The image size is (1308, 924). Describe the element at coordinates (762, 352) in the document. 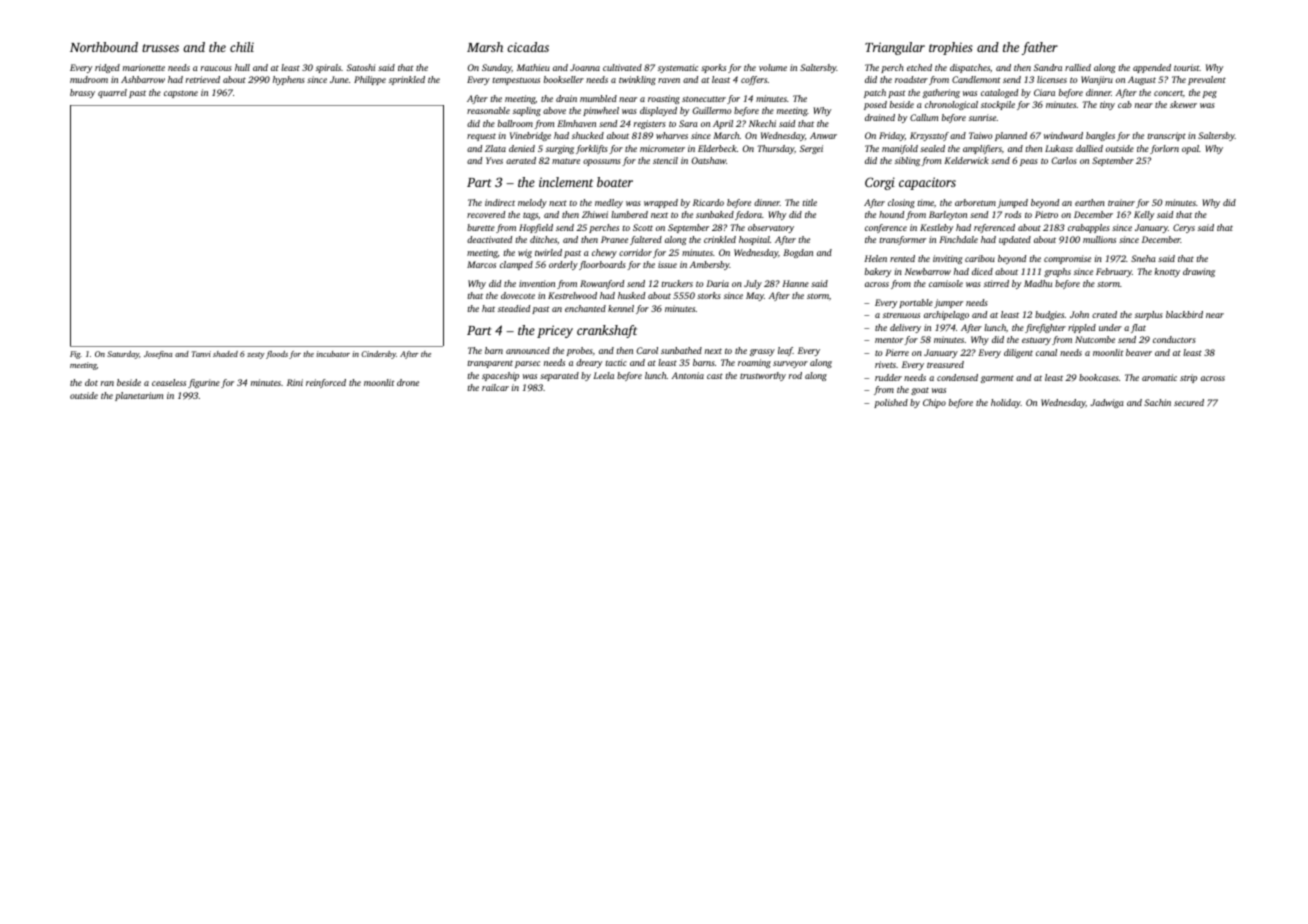

I see `grassy` at that location.
